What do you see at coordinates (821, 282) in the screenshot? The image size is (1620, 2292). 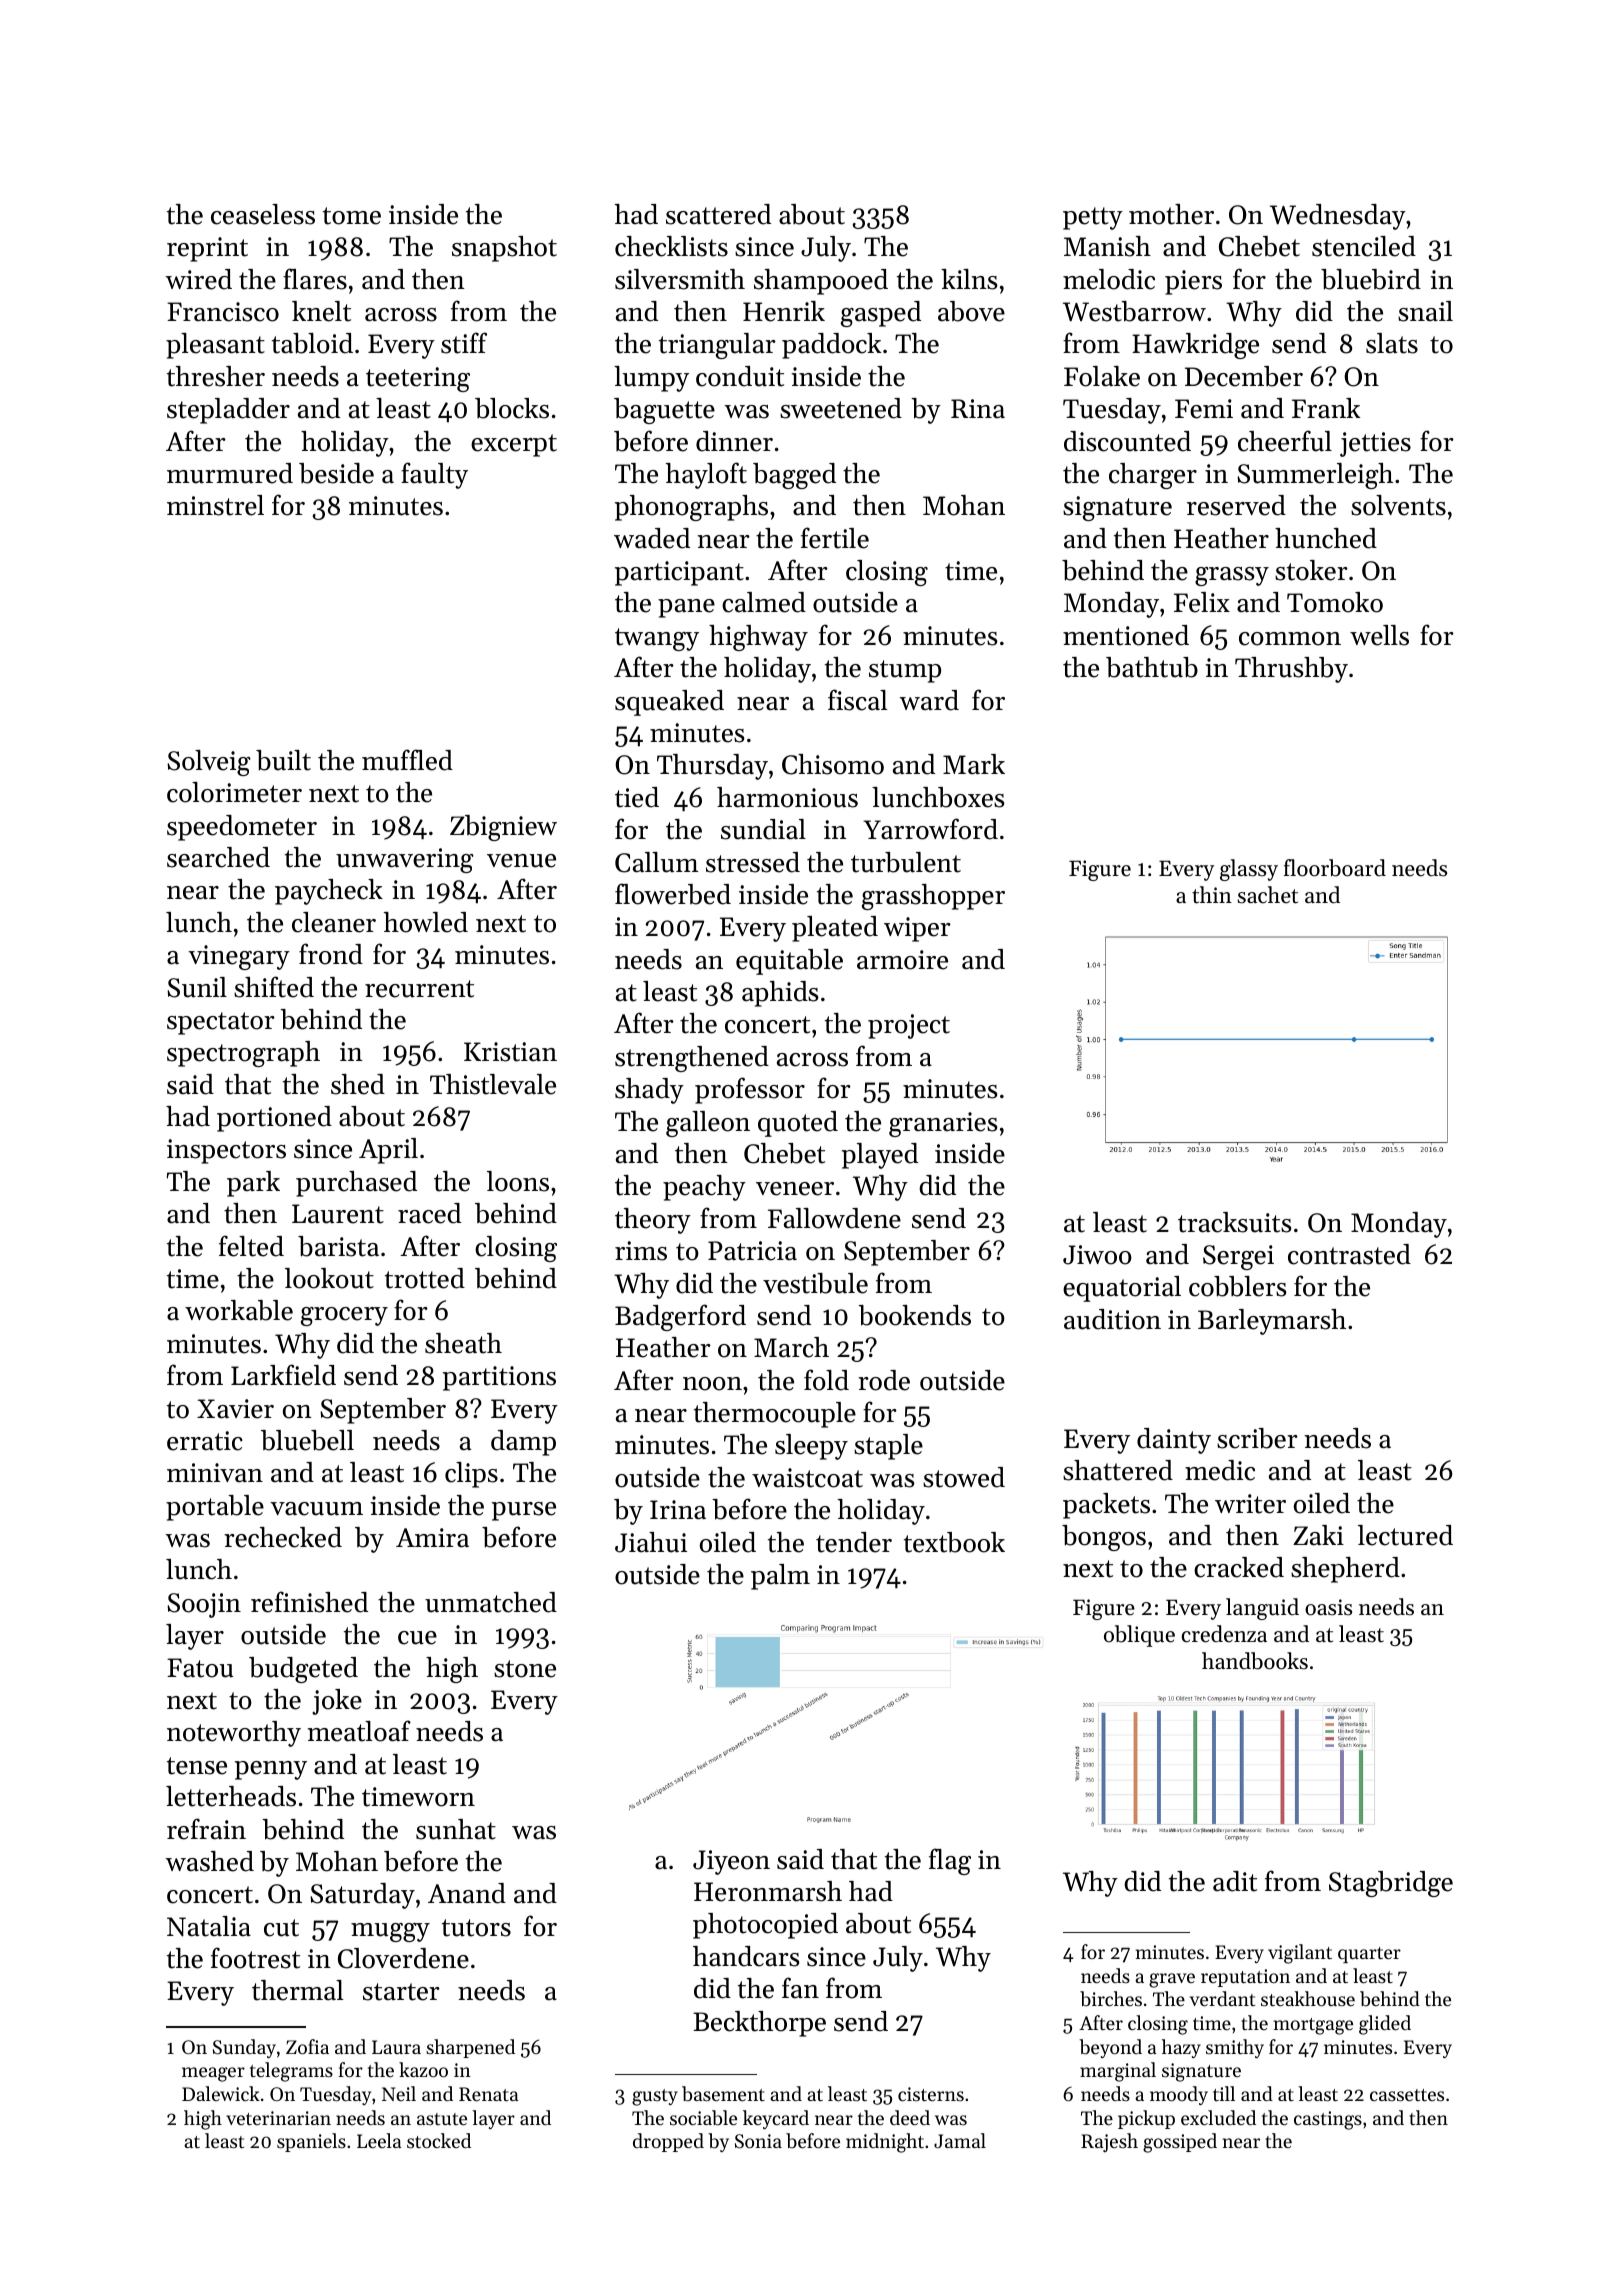 I see `shampooed` at bounding box center [821, 282].
